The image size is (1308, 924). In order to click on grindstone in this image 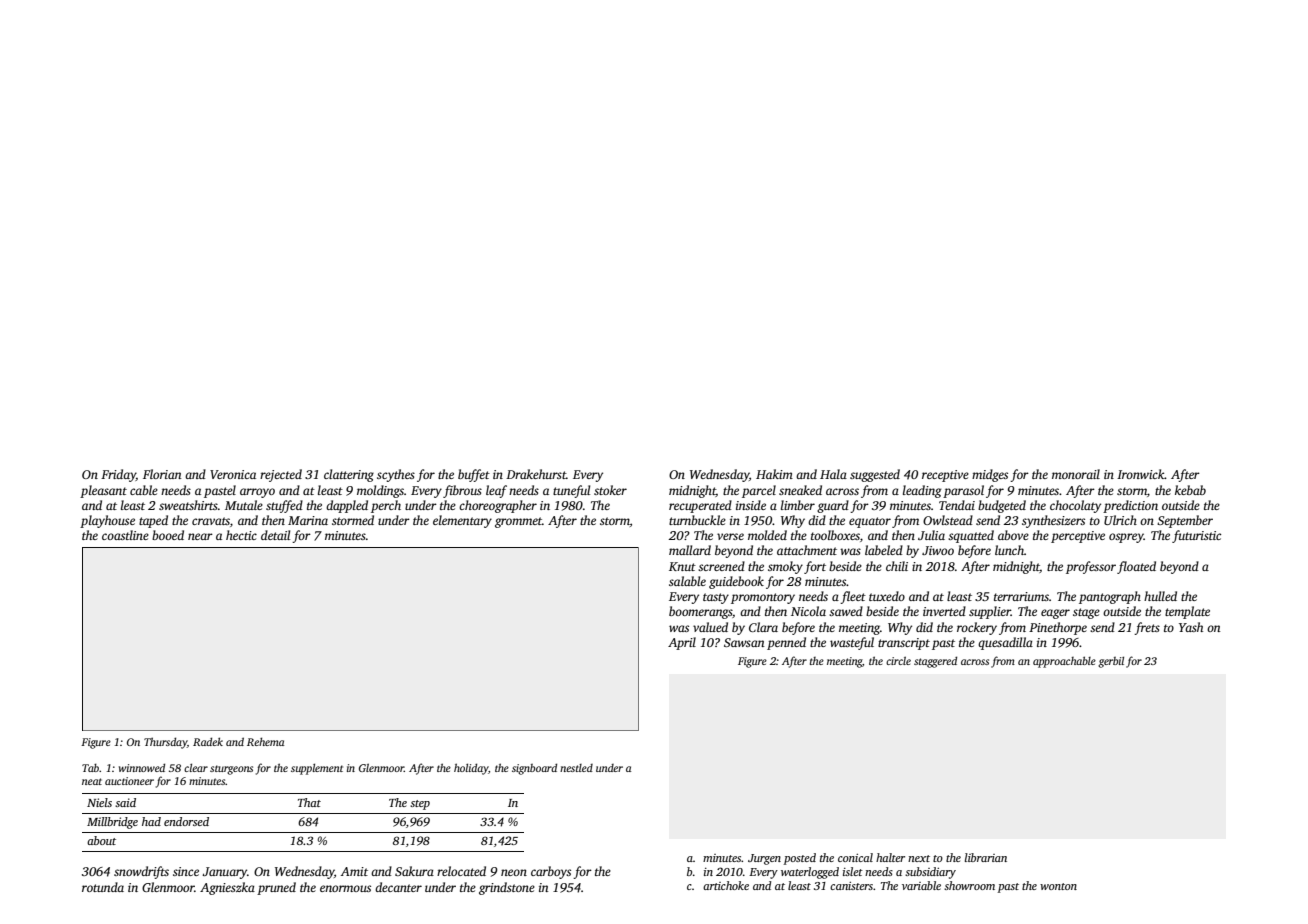, I will do `click(507, 888)`.
